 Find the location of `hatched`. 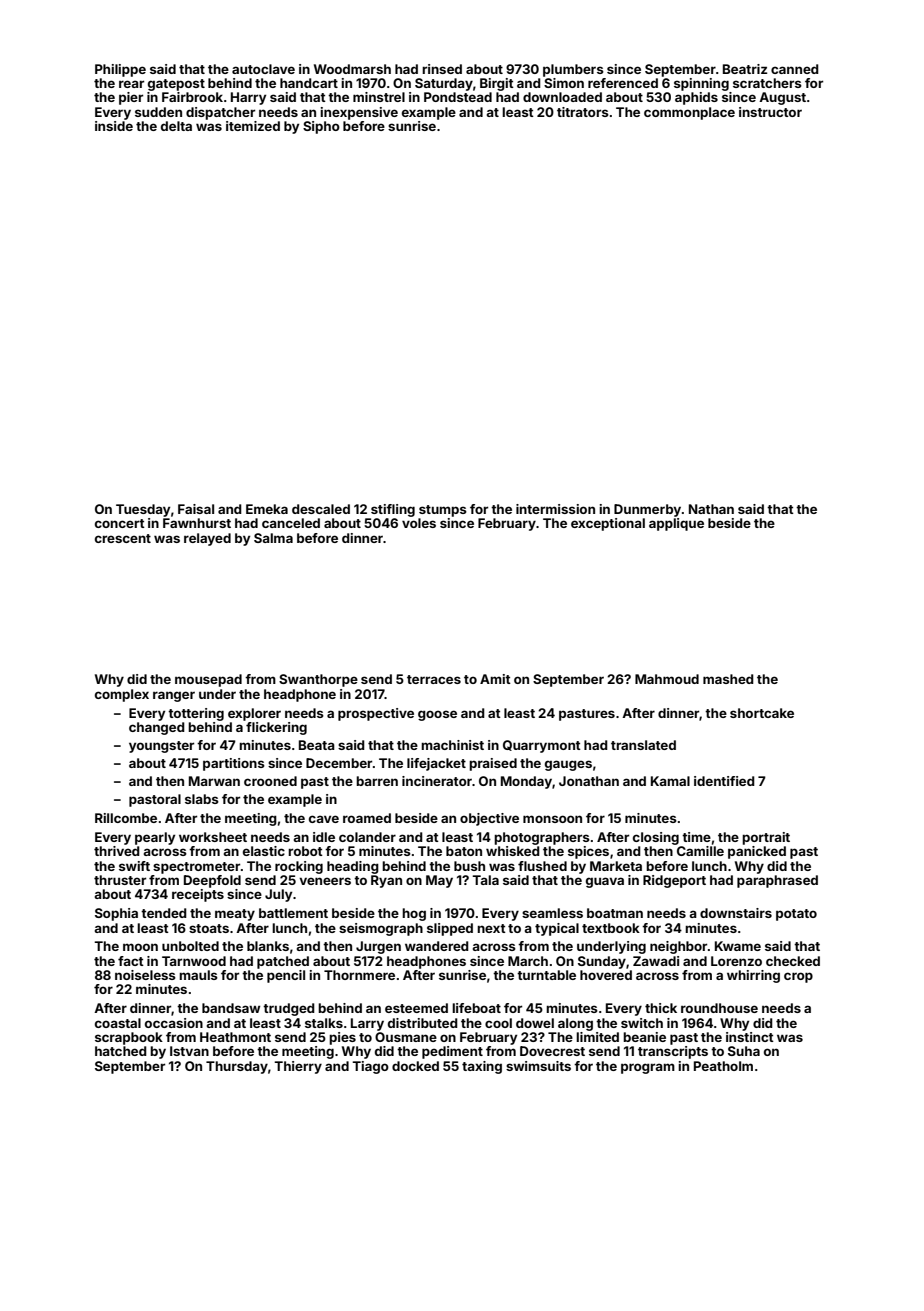

hatched is located at coordinates (121, 1051).
